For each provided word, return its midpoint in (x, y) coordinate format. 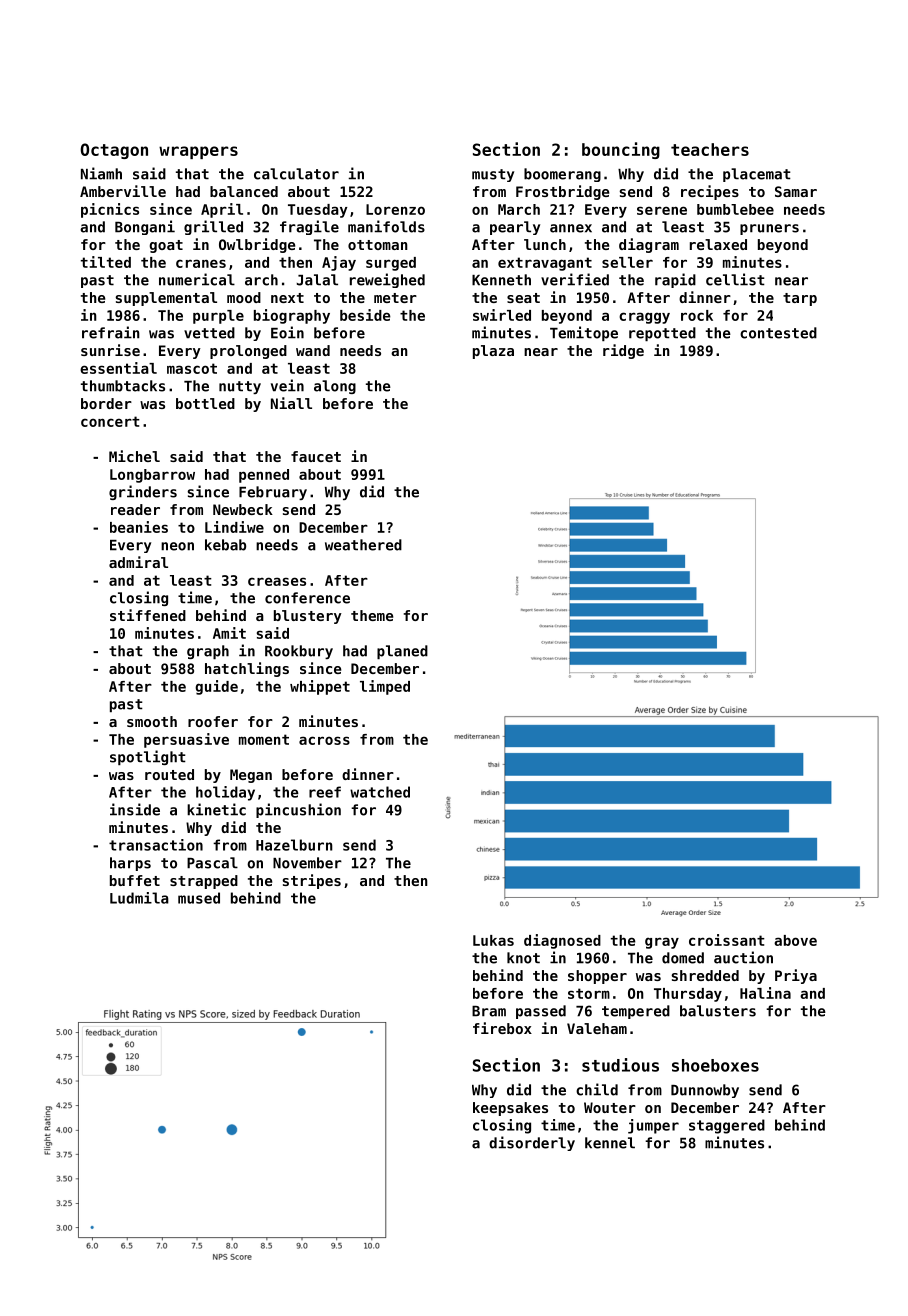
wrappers (198, 152)
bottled (205, 403)
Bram (489, 1011)
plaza (493, 352)
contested (778, 333)
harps (130, 864)
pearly (515, 228)
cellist (735, 279)
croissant (727, 940)
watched (380, 792)
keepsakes (510, 1109)
